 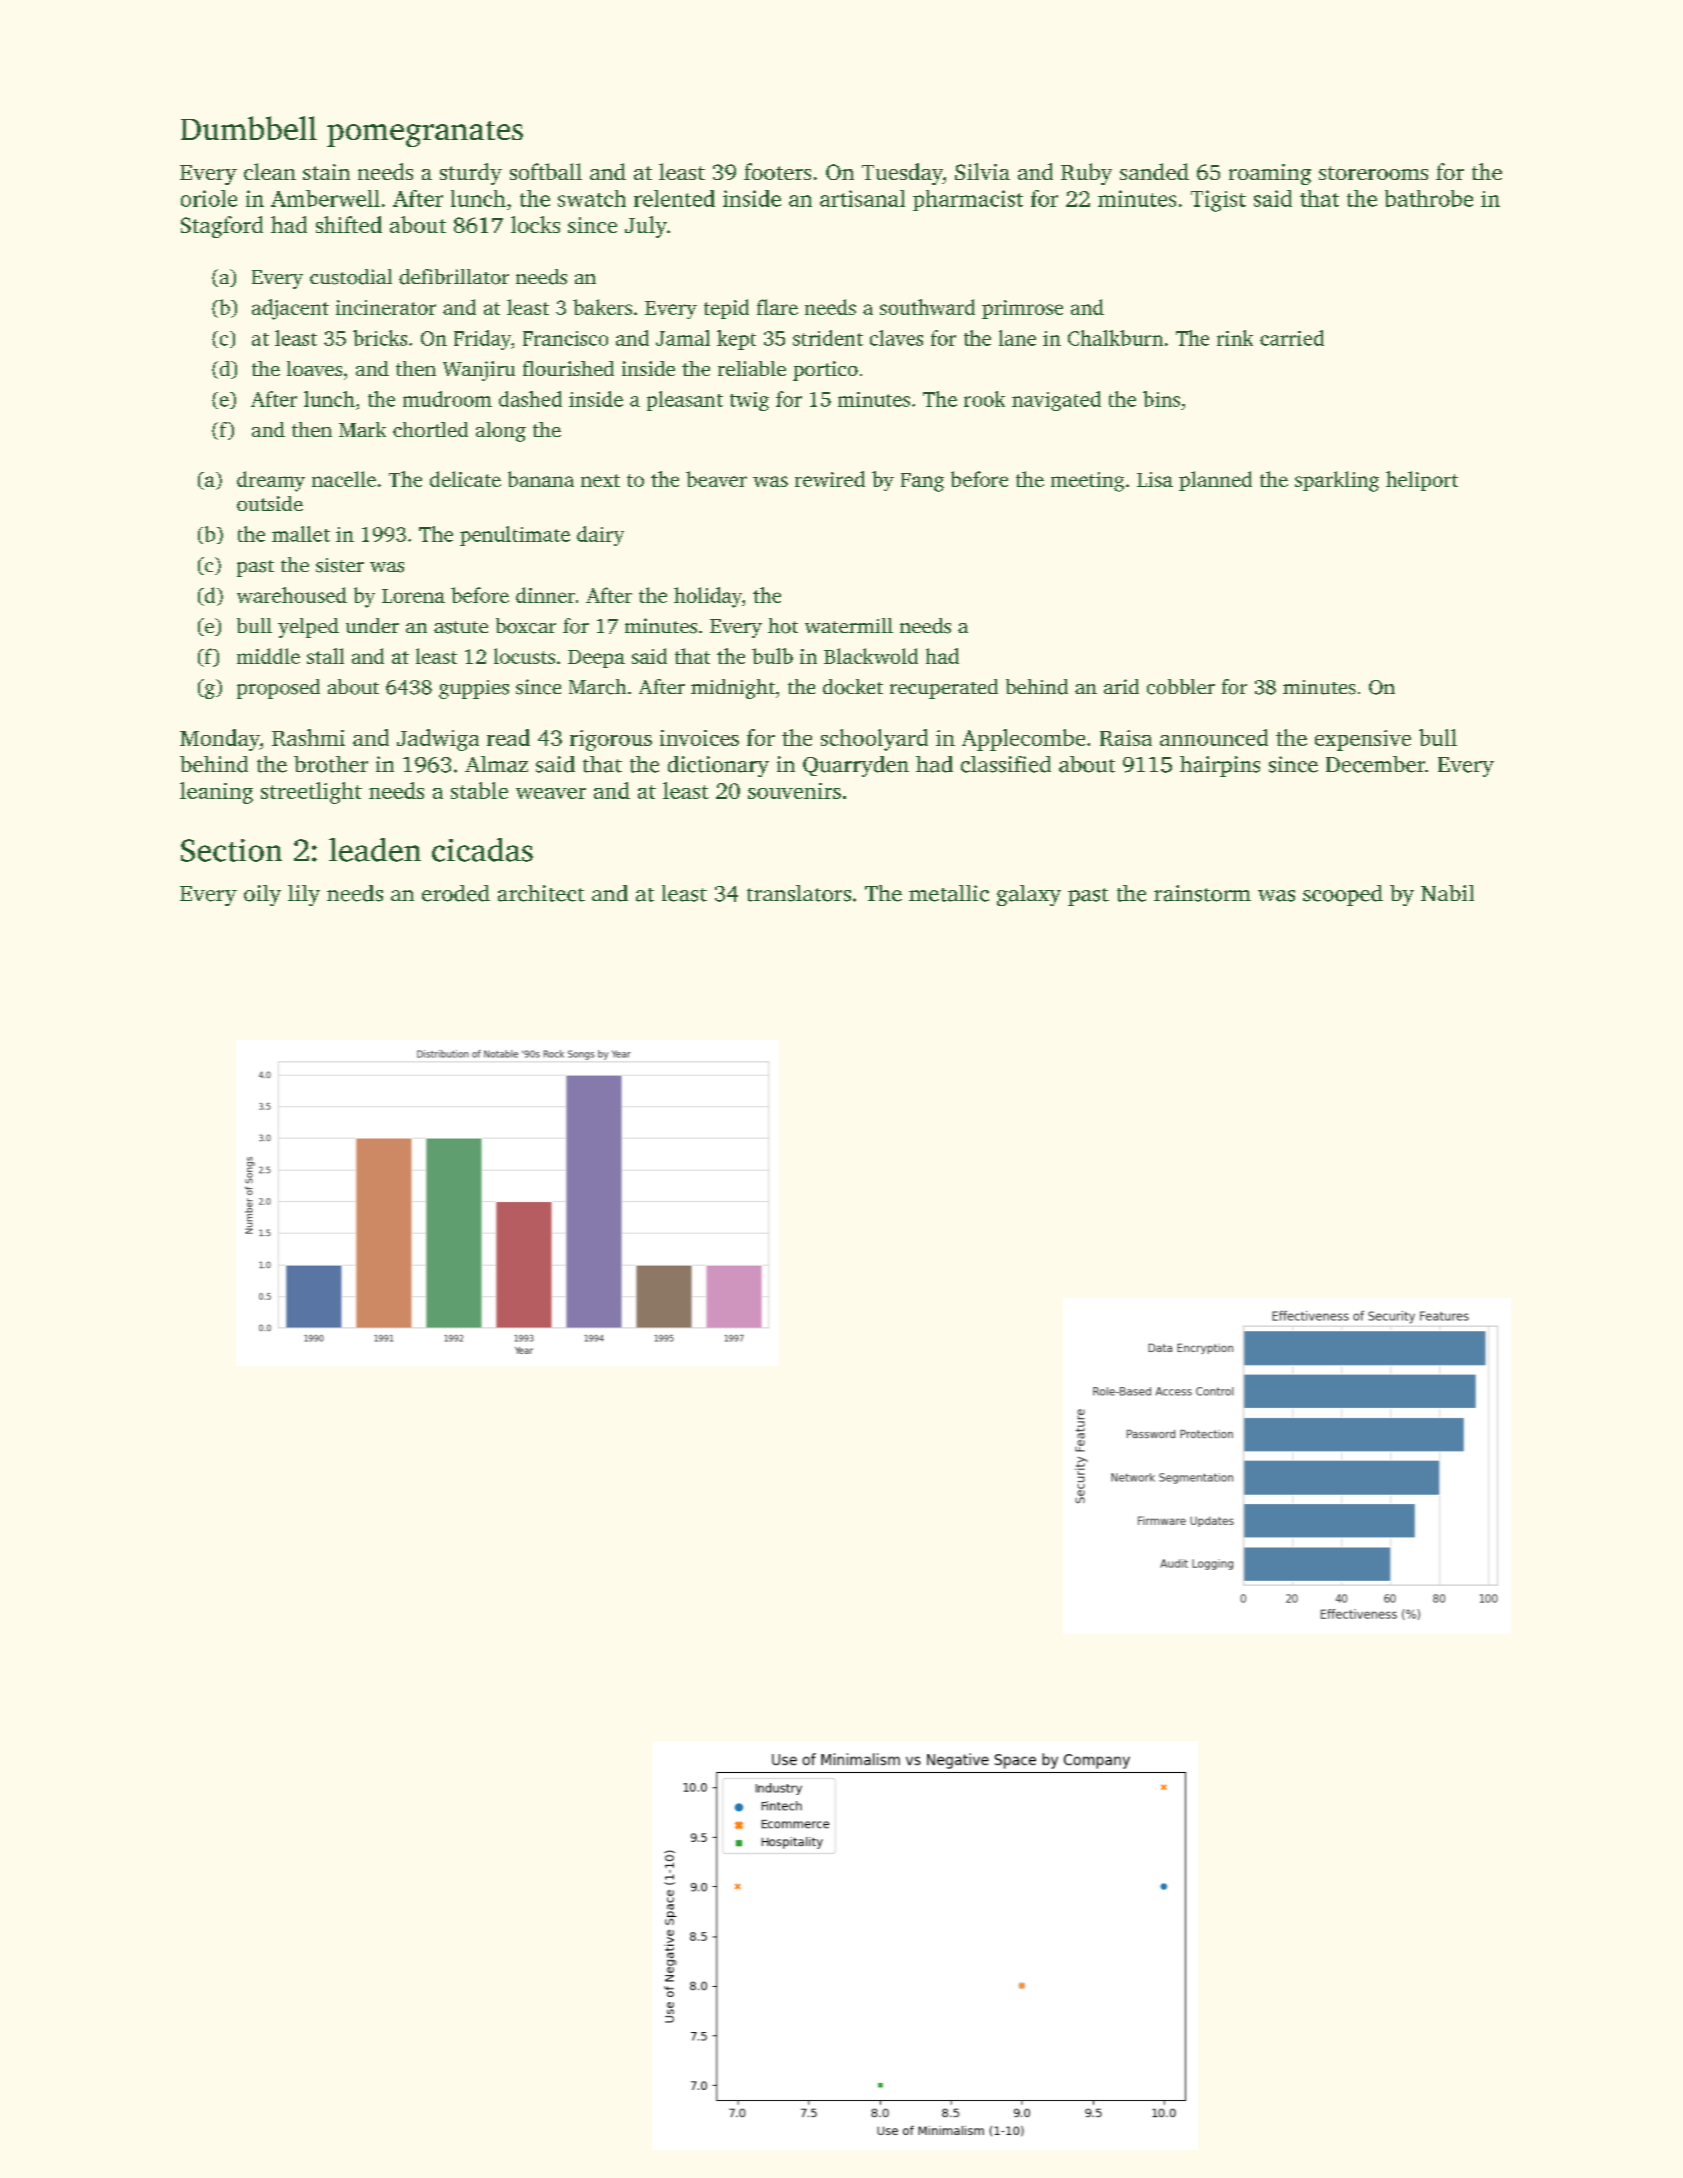 I want to click on translators, so click(x=799, y=893).
